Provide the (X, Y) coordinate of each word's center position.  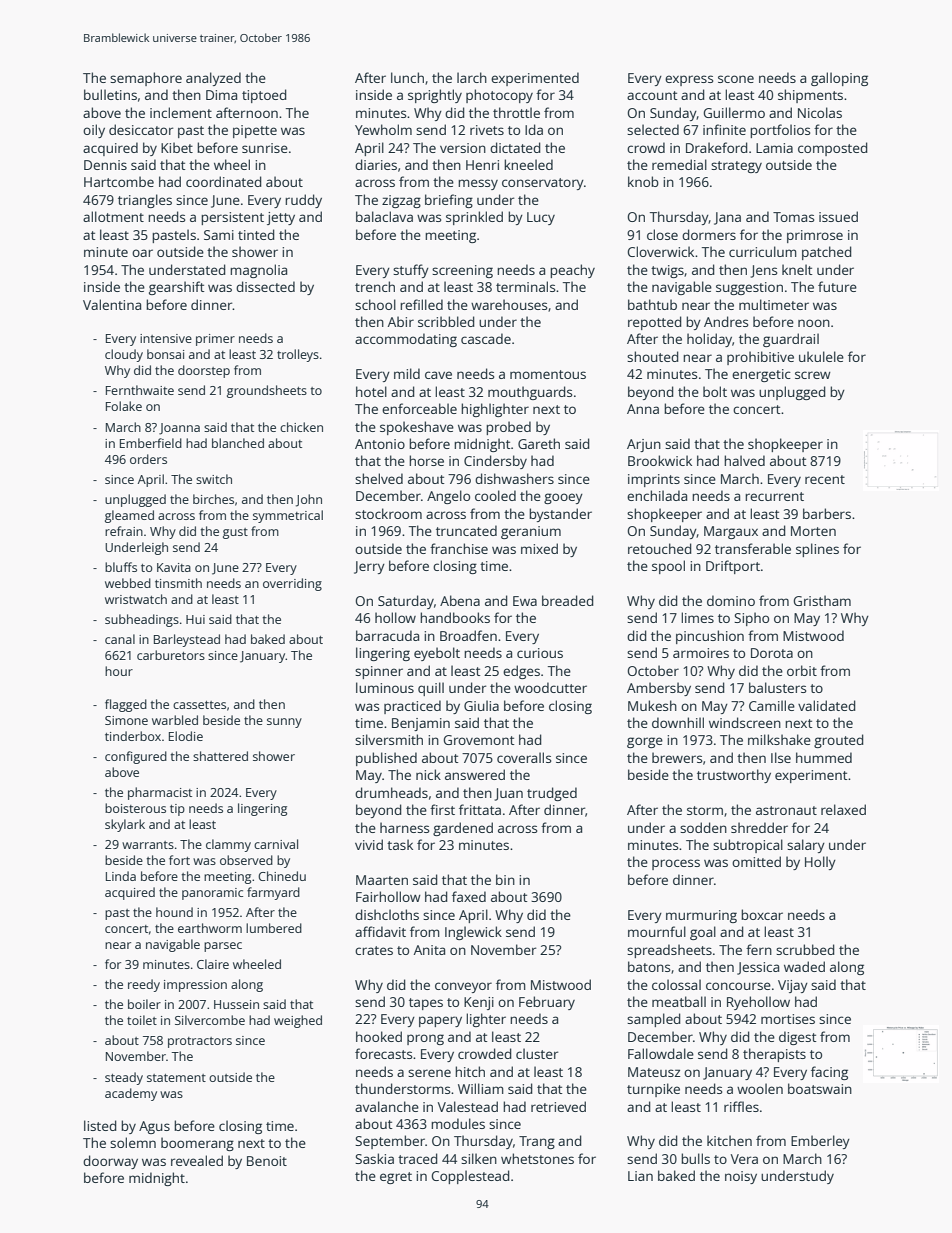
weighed (298, 1021)
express (689, 80)
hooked (379, 1036)
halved (744, 460)
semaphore (146, 79)
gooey (563, 498)
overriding (292, 584)
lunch (407, 77)
